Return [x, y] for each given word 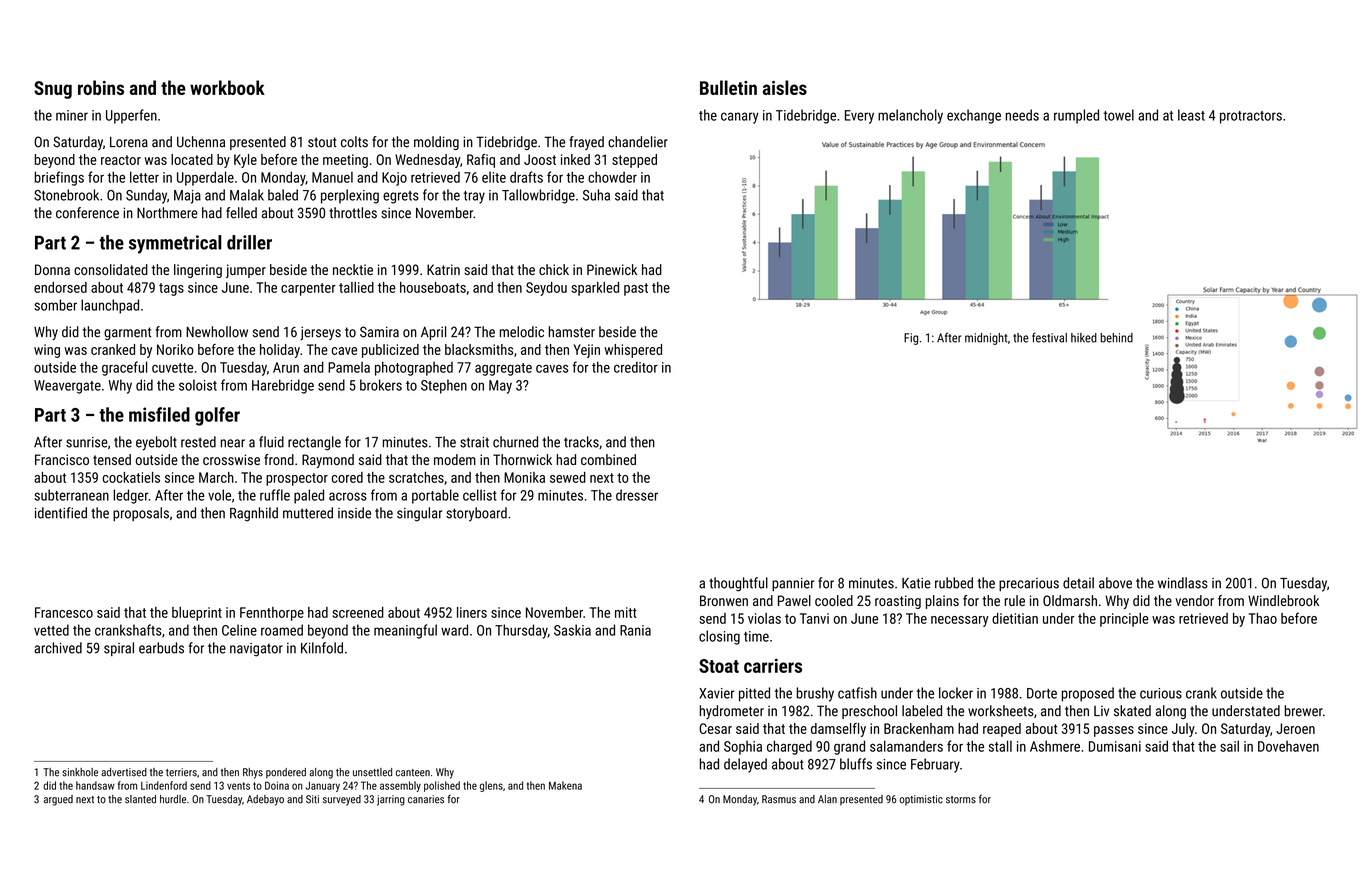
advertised [124, 772]
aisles [785, 87]
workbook [227, 87]
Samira [379, 332]
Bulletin [728, 87]
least [1191, 115]
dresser [637, 495]
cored [347, 477]
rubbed [954, 583]
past [636, 289]
